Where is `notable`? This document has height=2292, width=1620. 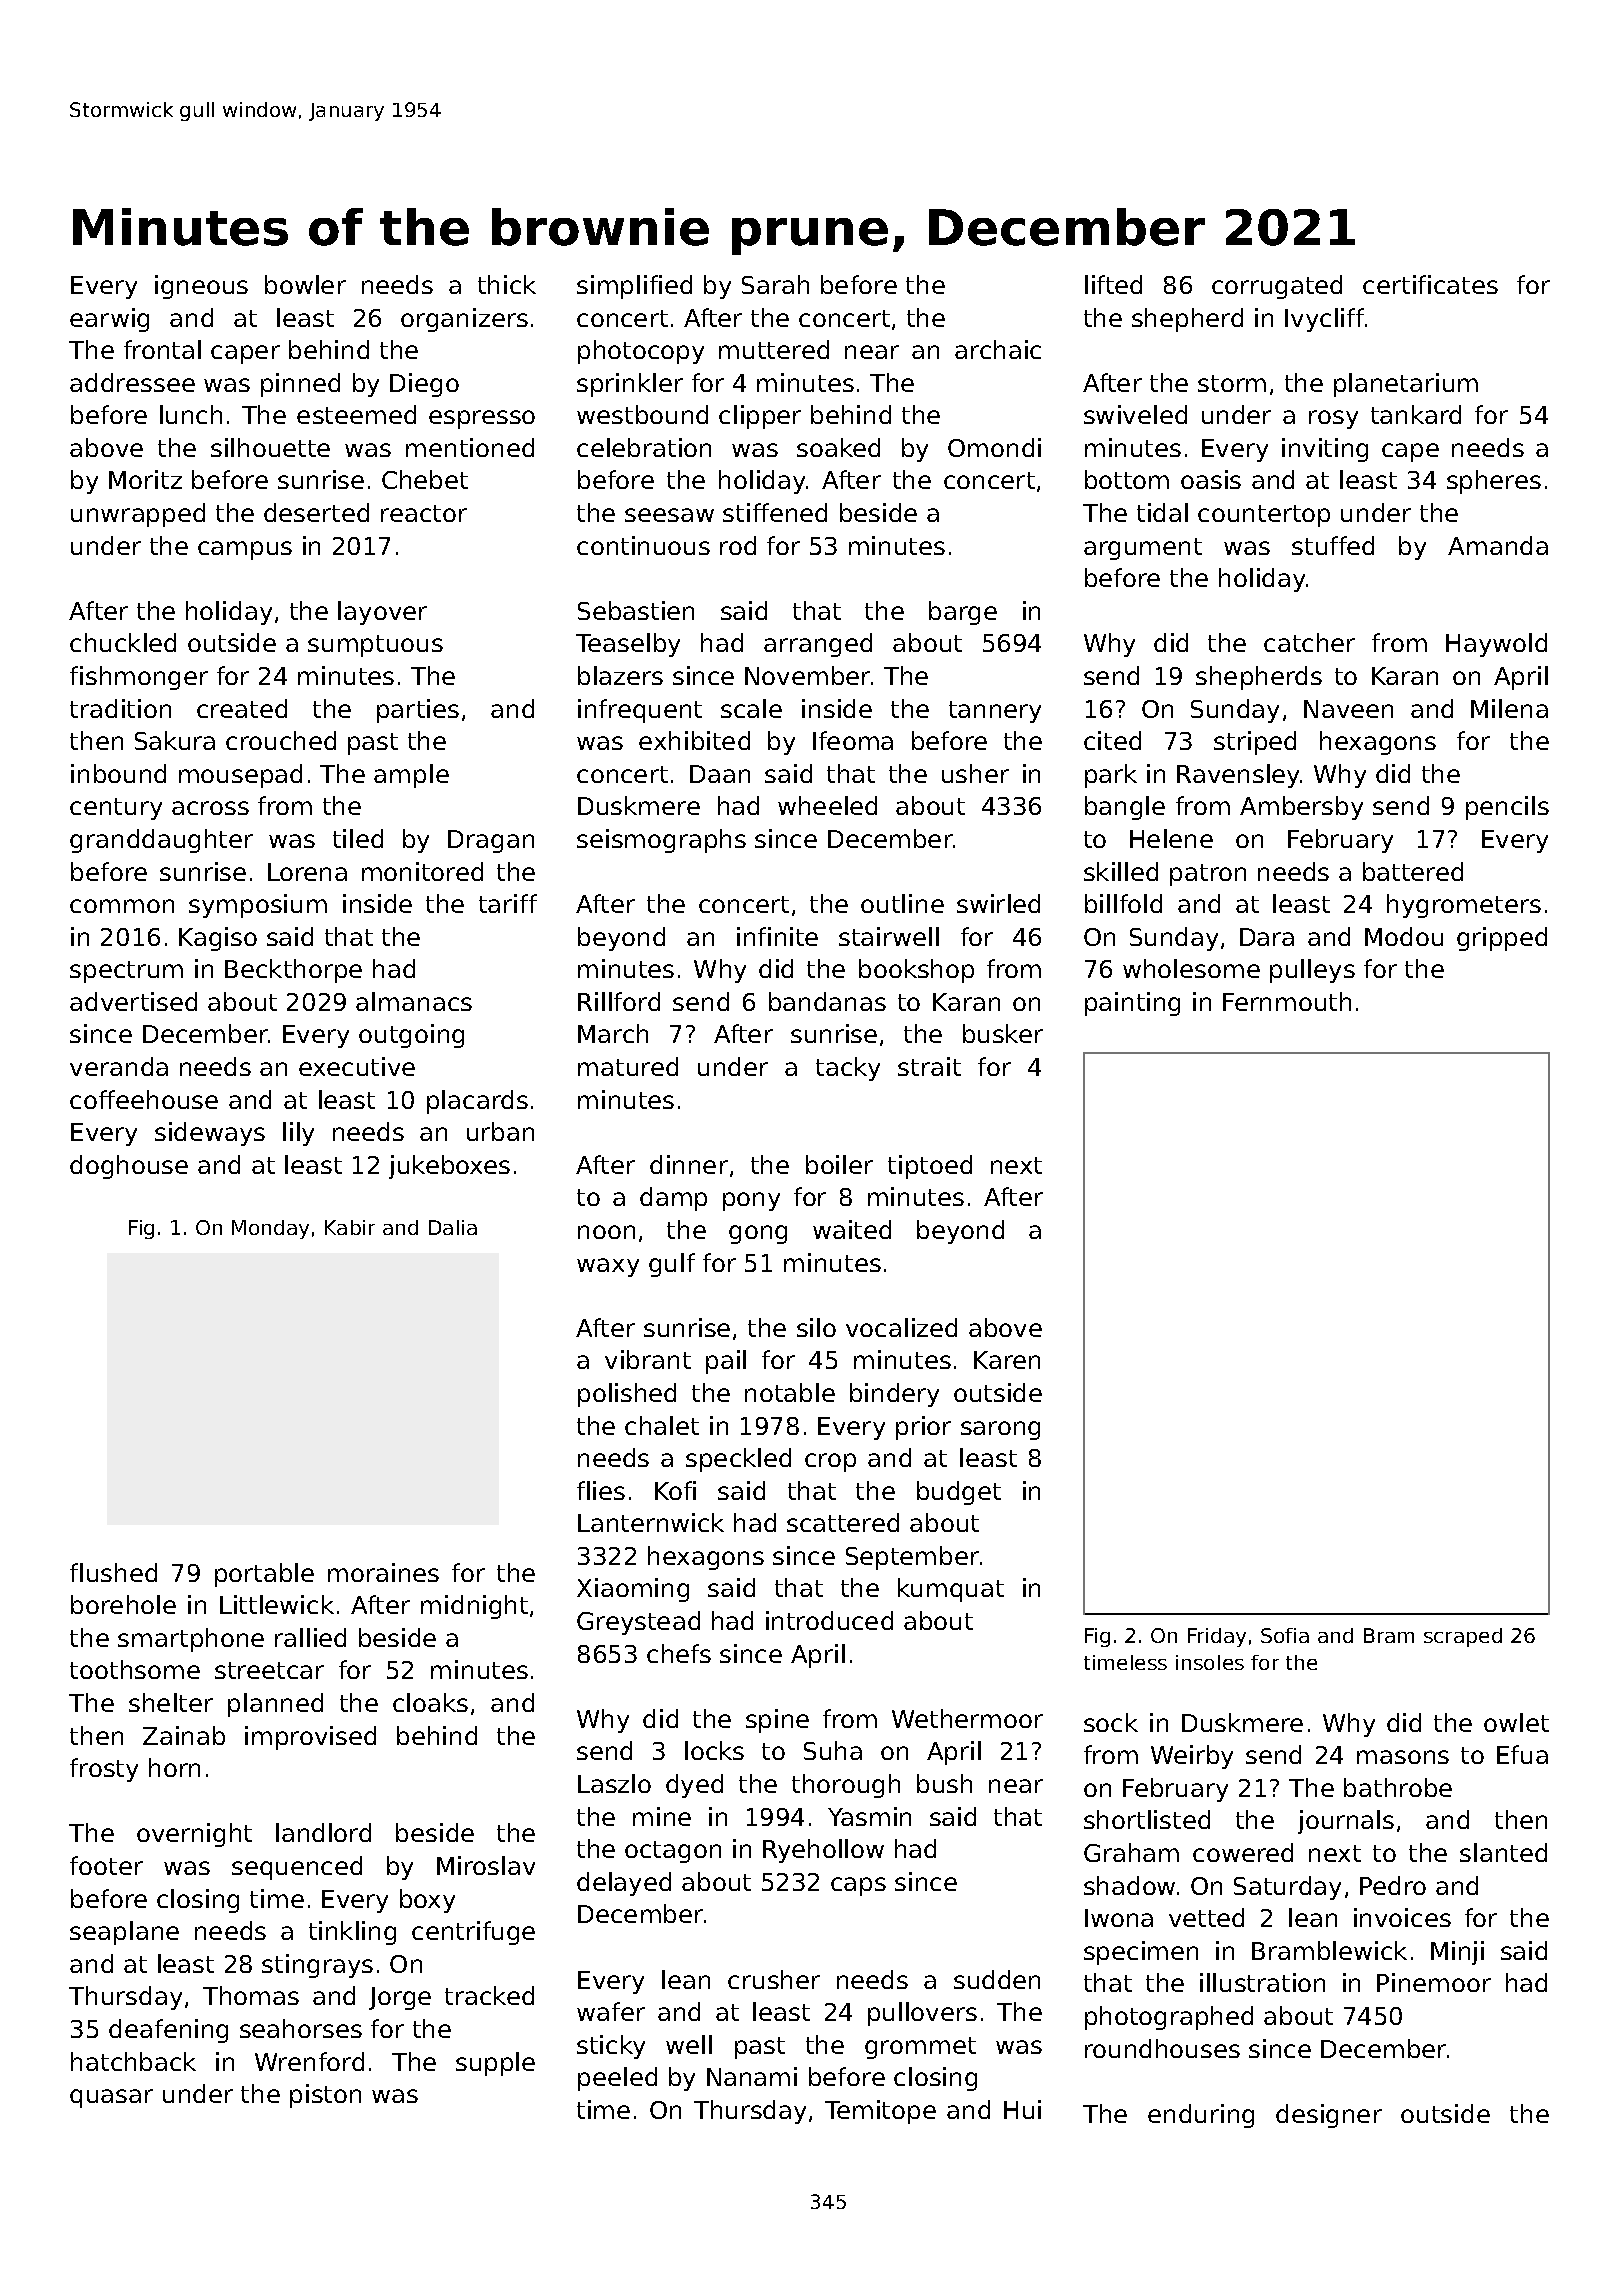
notable is located at coordinates (790, 1392).
